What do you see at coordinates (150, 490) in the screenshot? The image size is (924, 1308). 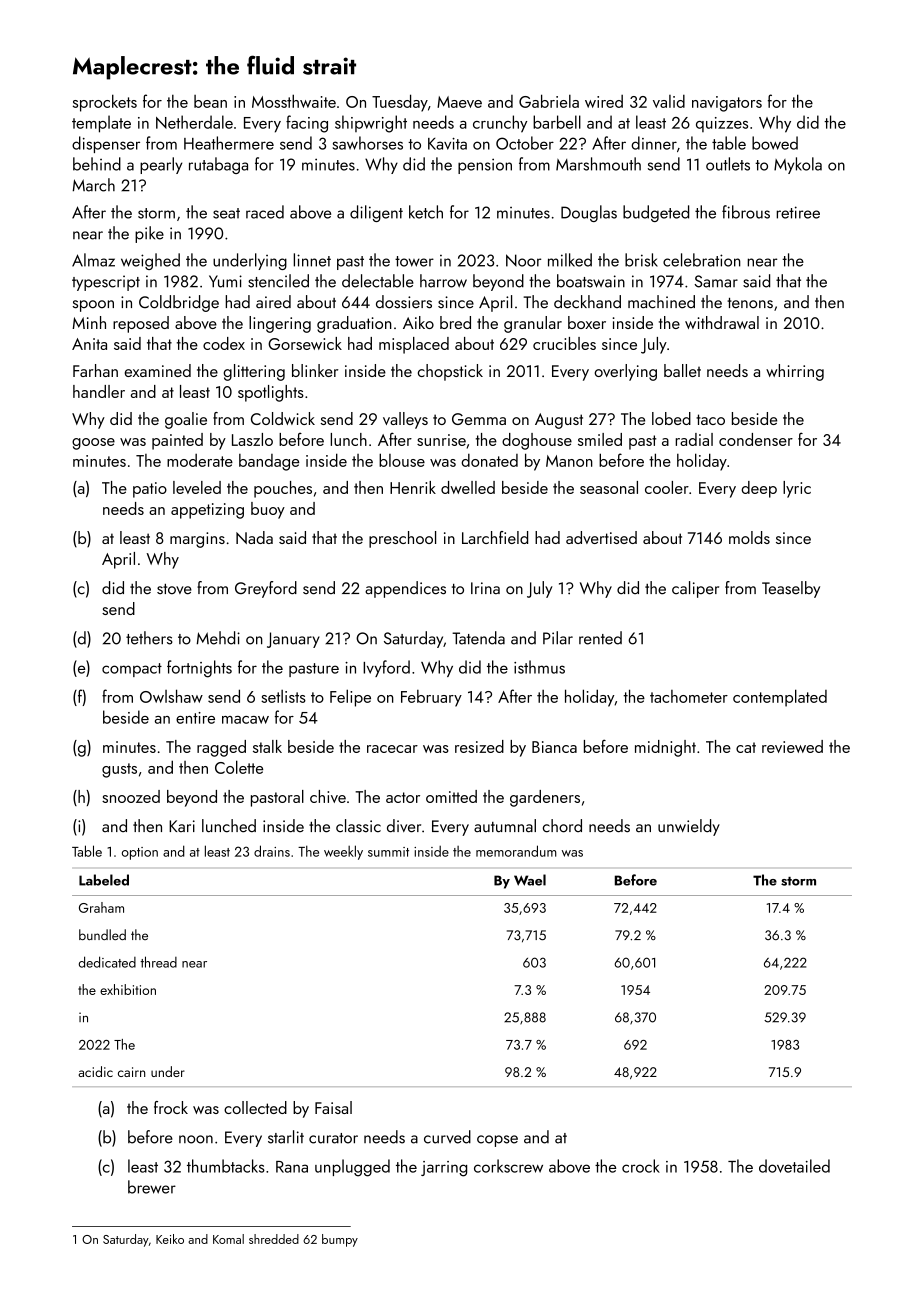 I see `patio` at bounding box center [150, 490].
